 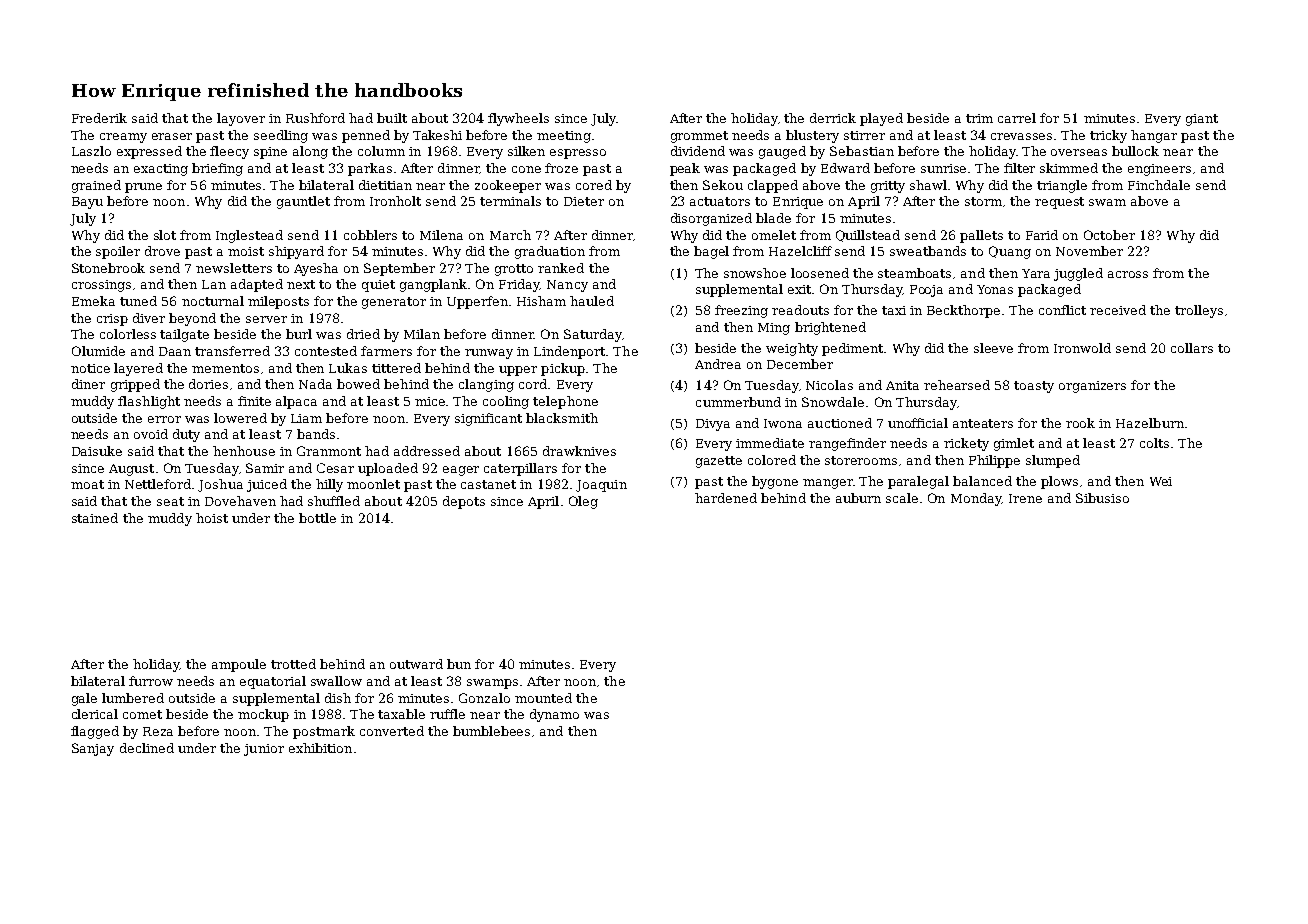 What do you see at coordinates (979, 118) in the screenshot?
I see `trim` at bounding box center [979, 118].
